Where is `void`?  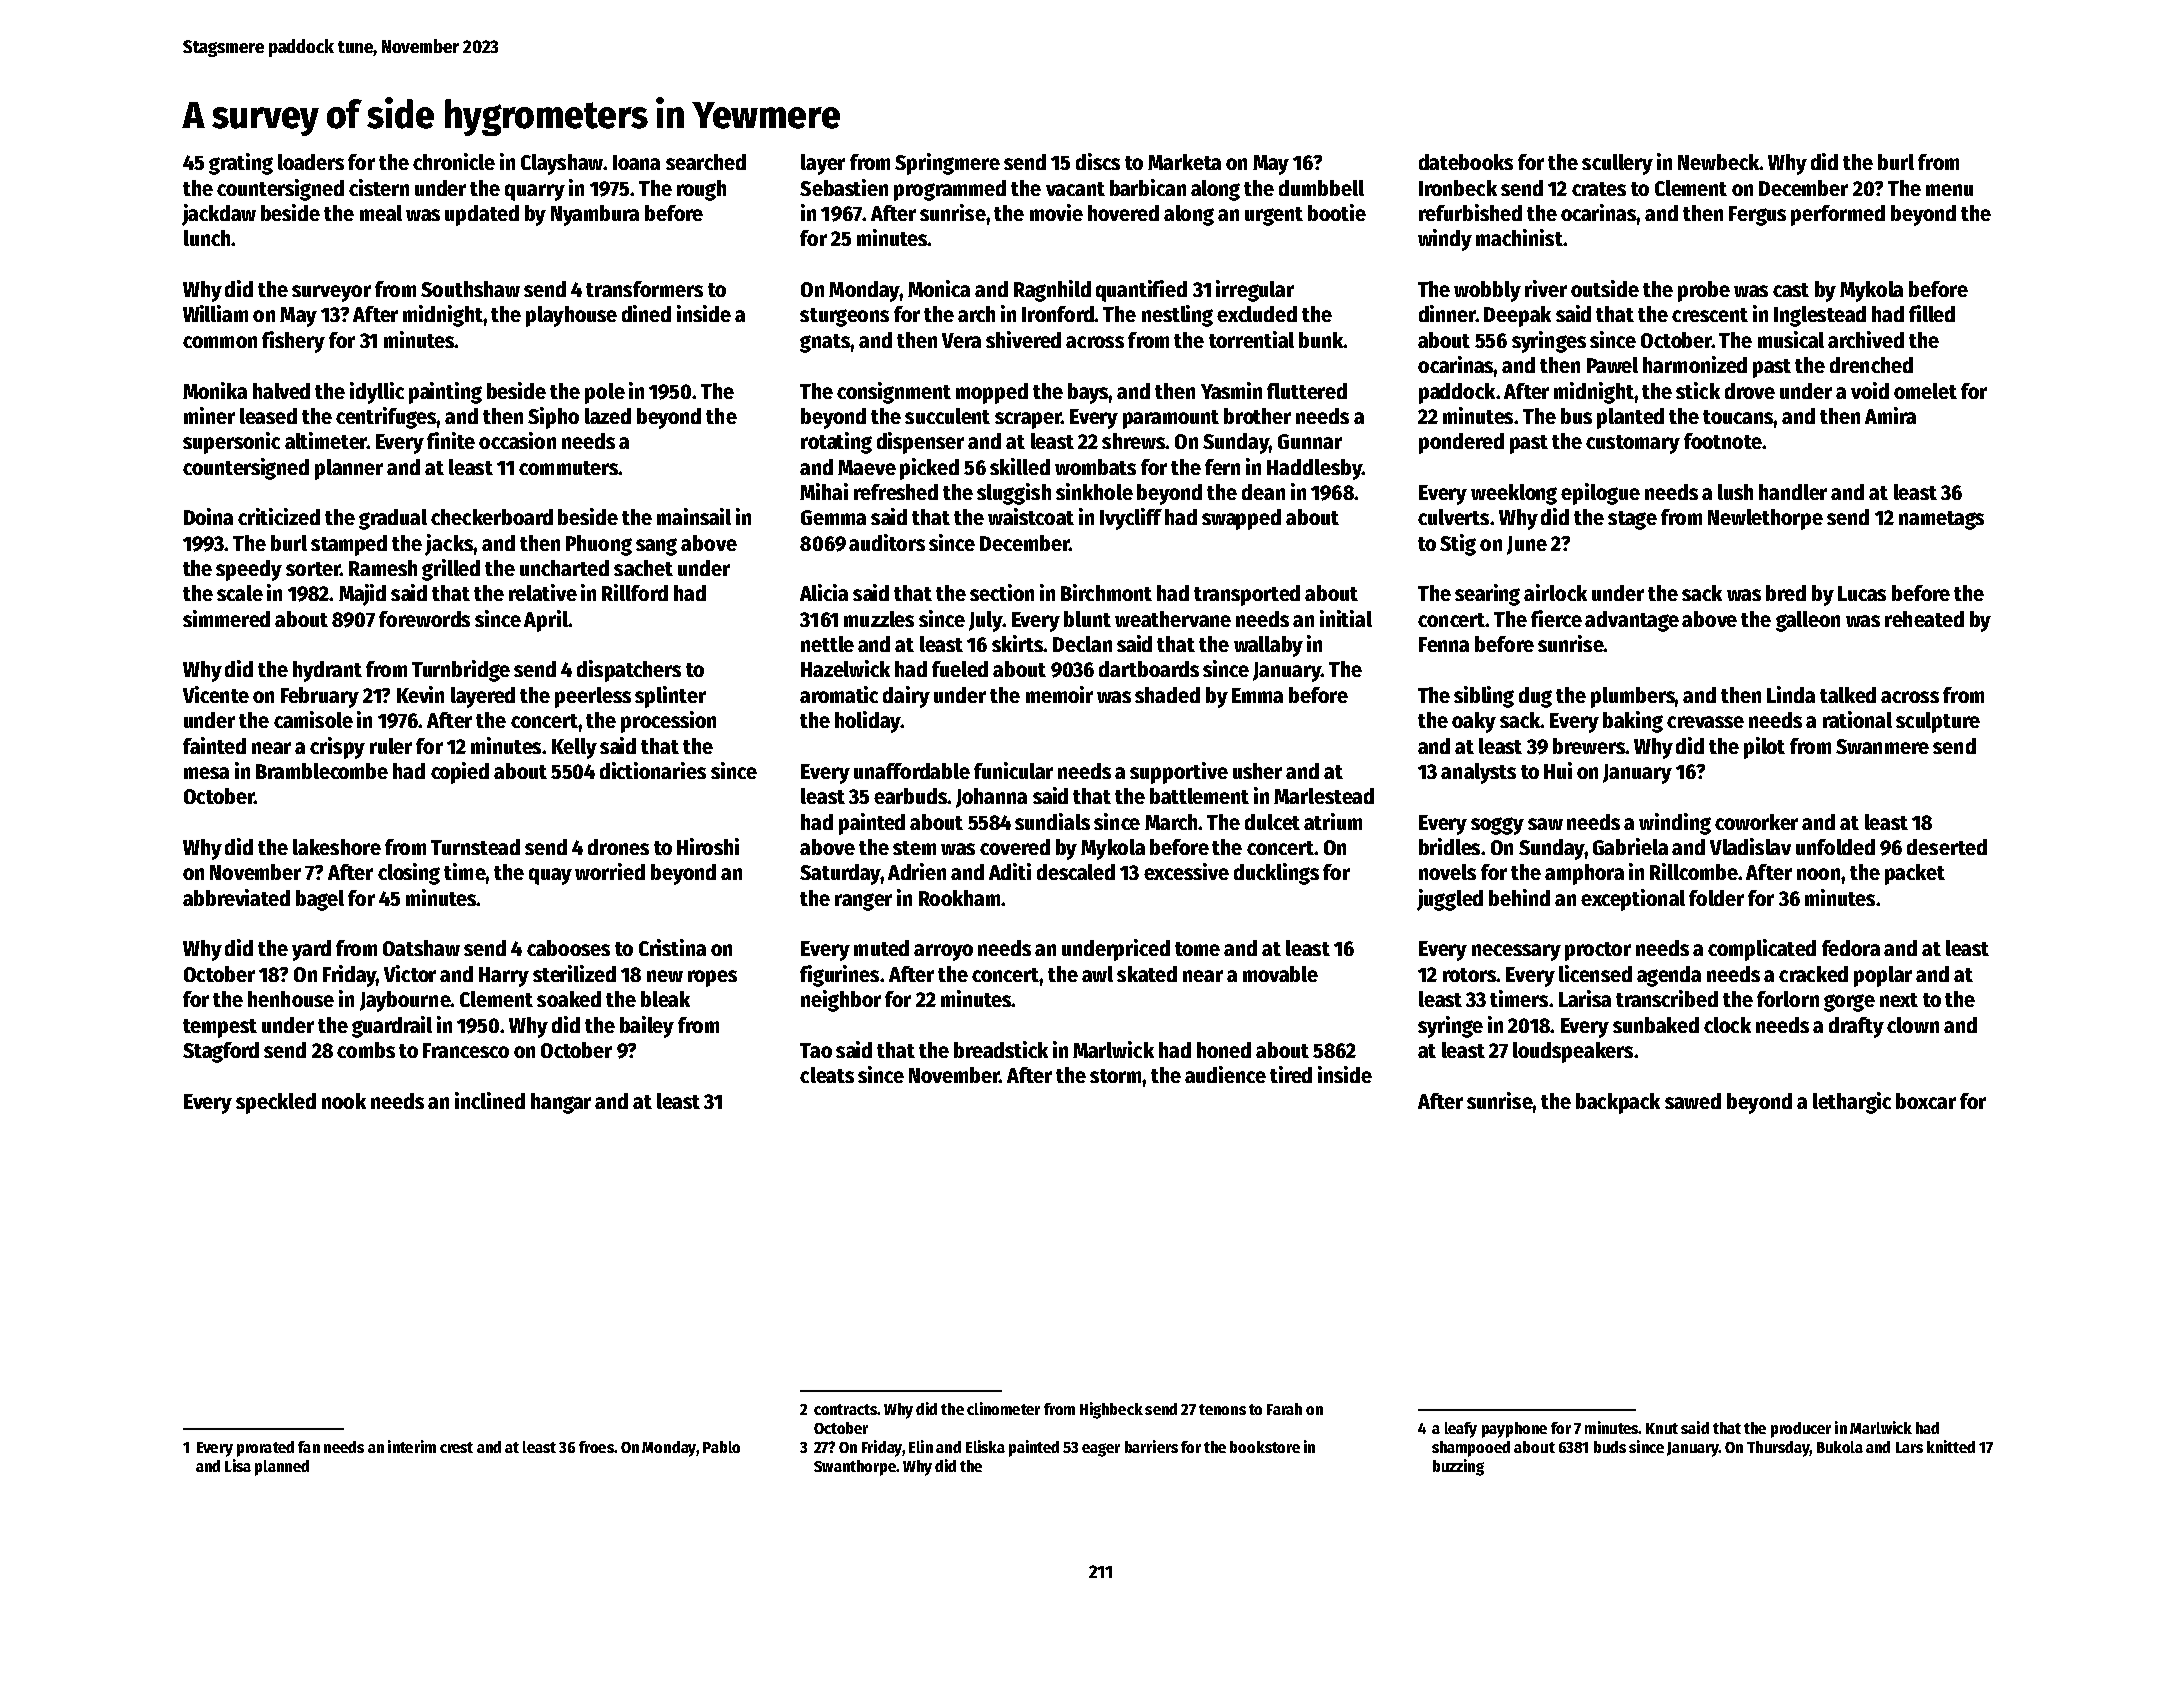
void is located at coordinates (1870, 390).
